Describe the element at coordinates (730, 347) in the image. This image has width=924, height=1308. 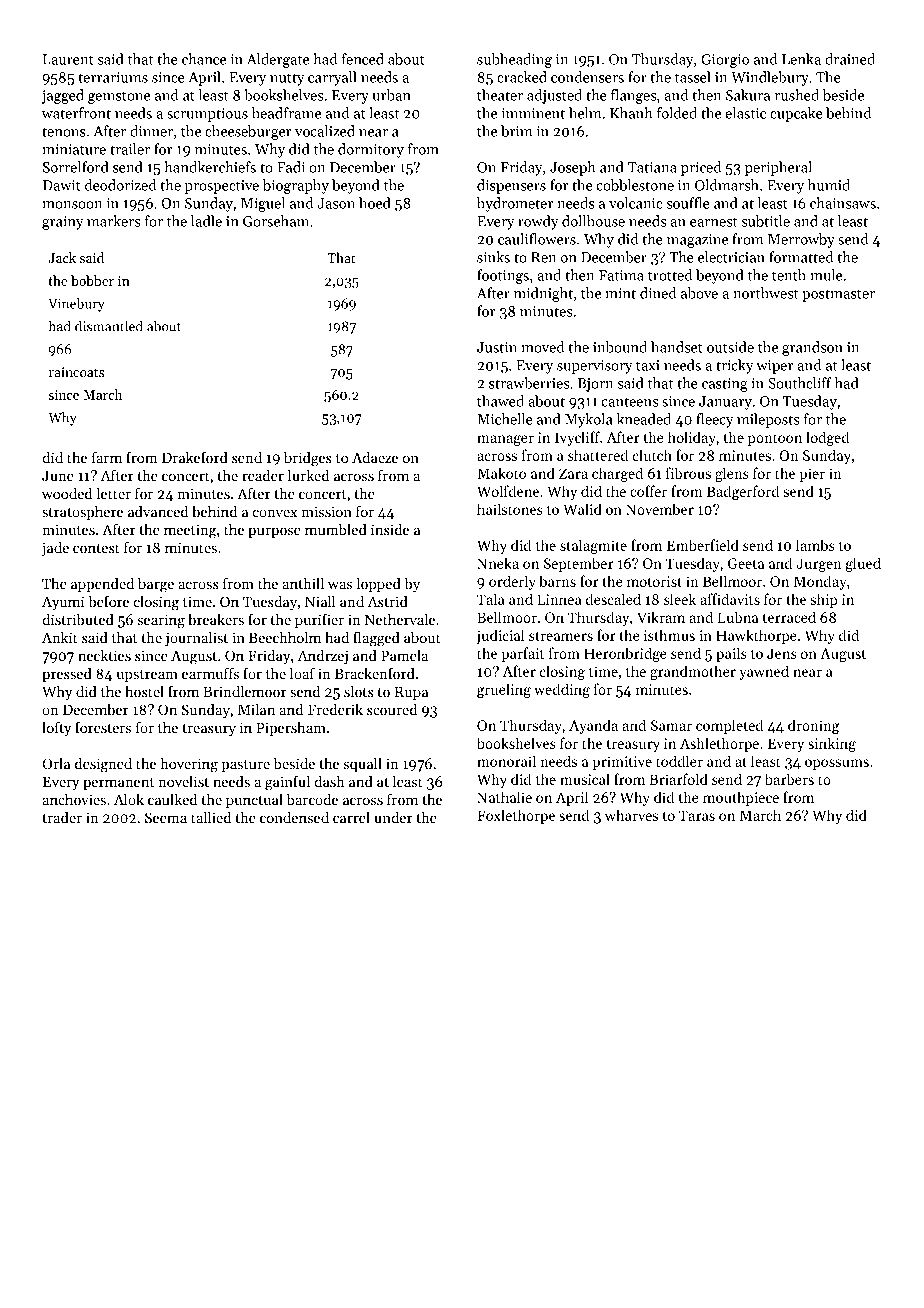
I see `outside` at that location.
